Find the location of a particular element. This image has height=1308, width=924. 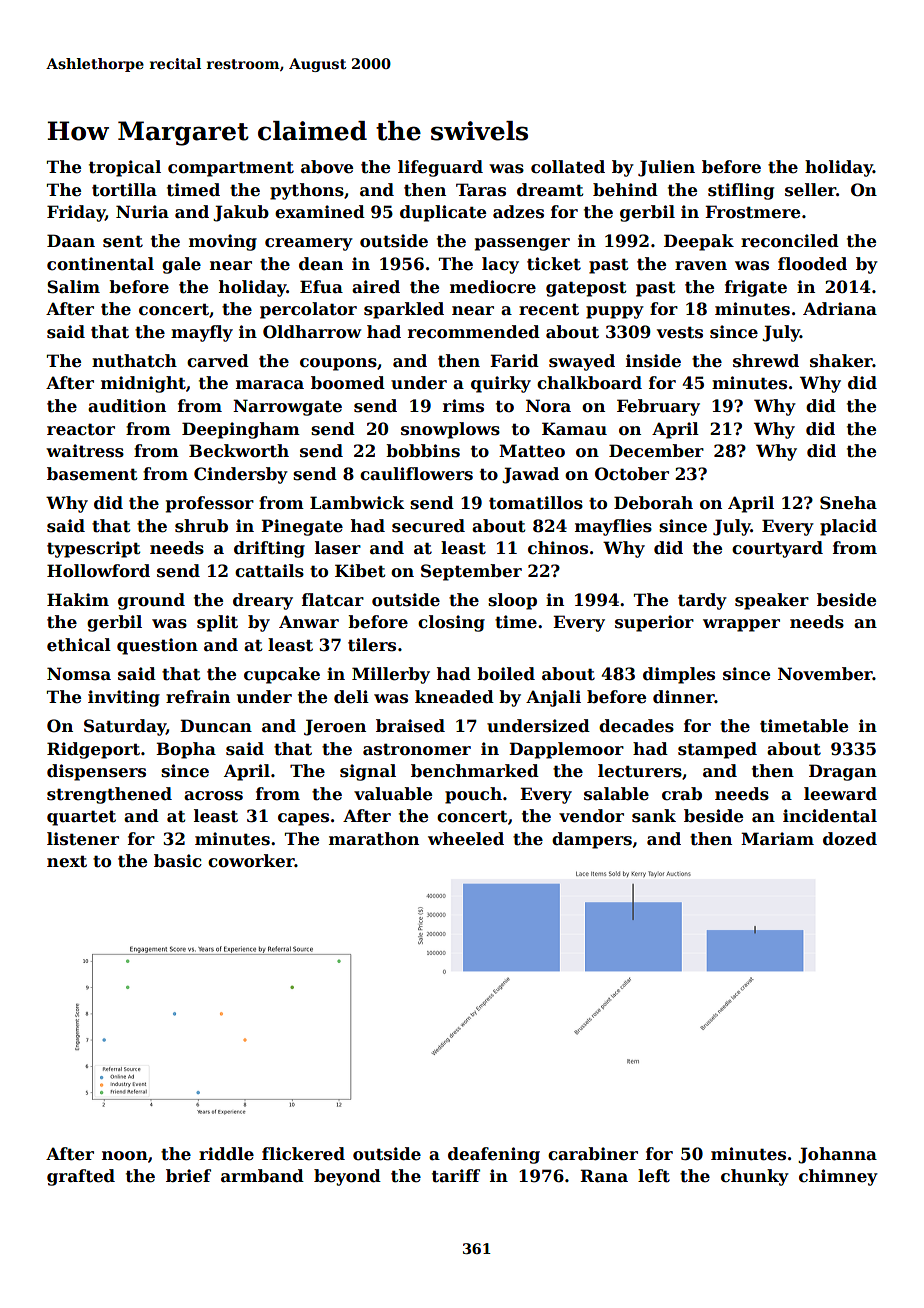

armband is located at coordinates (262, 1176).
